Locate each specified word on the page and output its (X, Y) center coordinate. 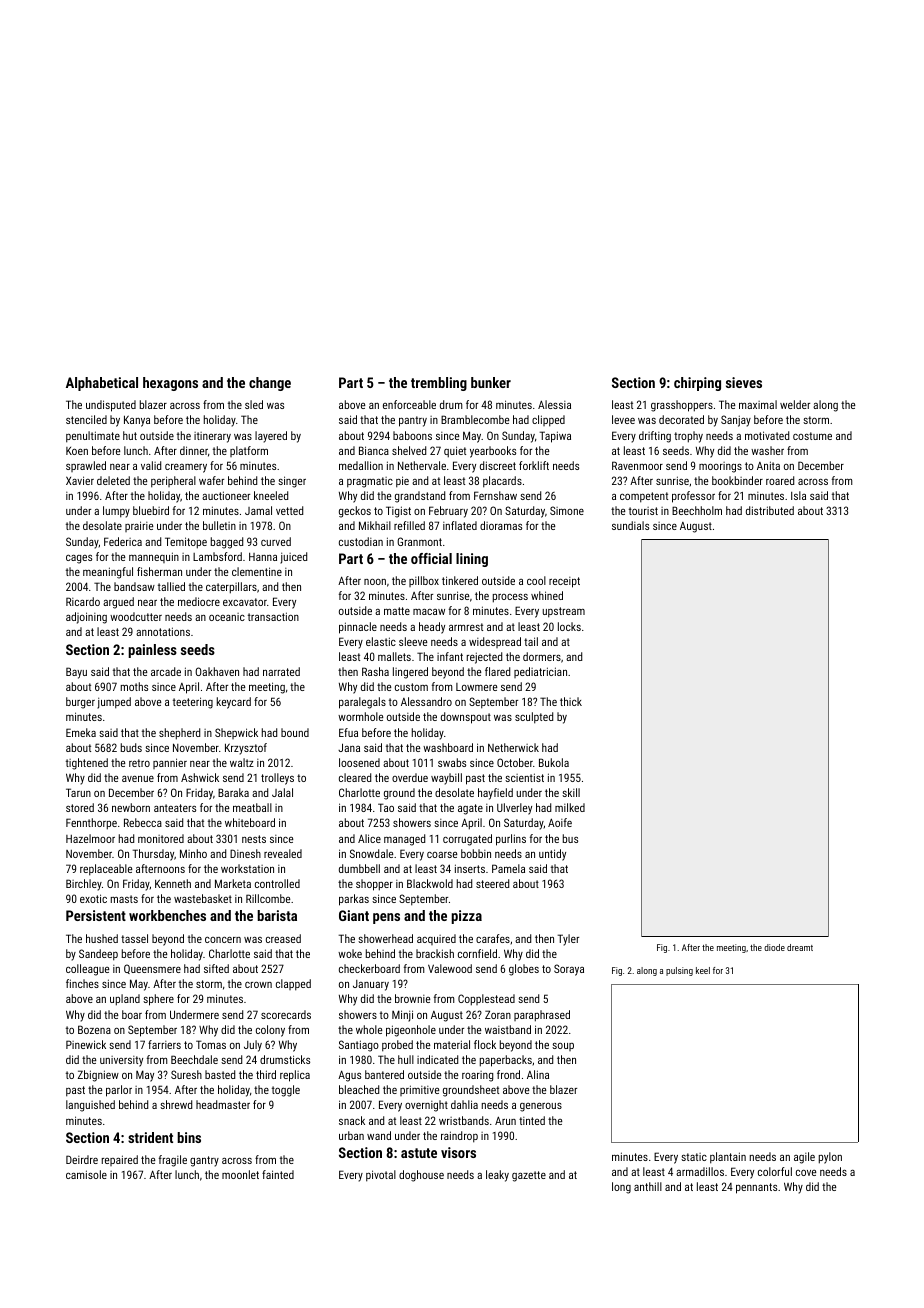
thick (571, 701)
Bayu (76, 673)
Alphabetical (102, 384)
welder (795, 404)
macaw (429, 612)
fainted (278, 1174)
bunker (491, 382)
